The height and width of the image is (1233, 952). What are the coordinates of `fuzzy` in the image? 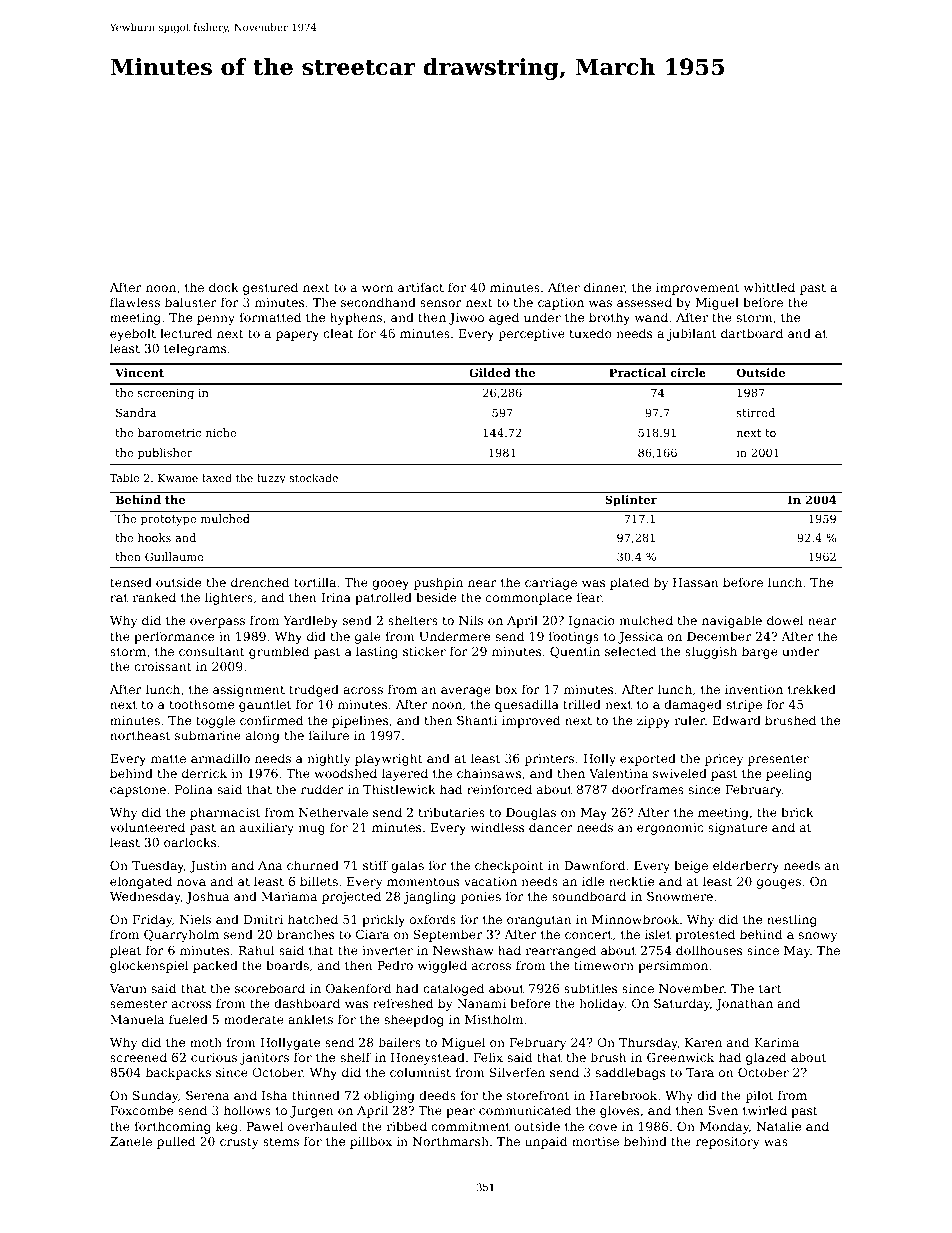 It's located at (271, 479).
